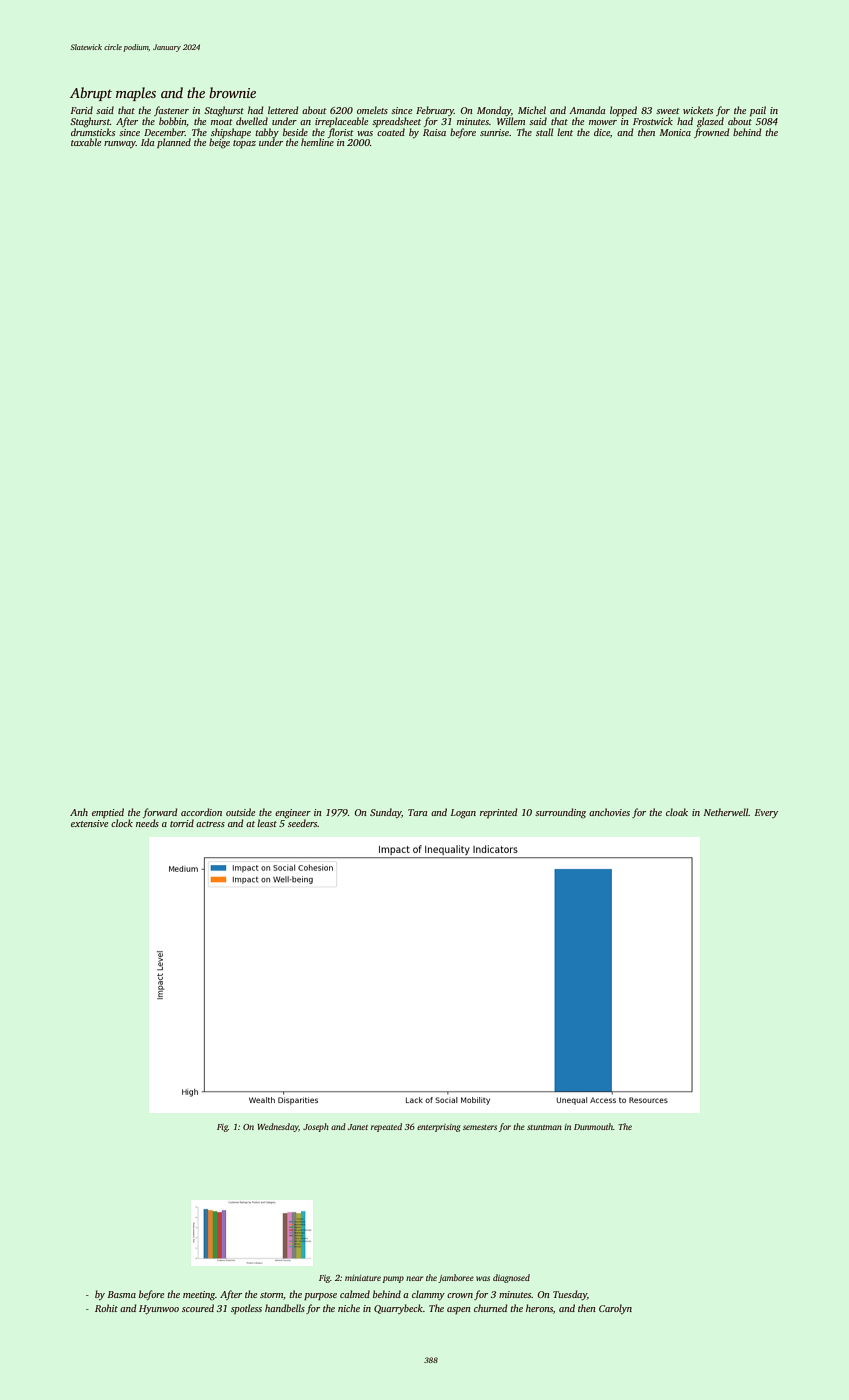 This document has height=1400, width=849. Describe the element at coordinates (316, 1127) in the document. I see `Joseph` at that location.
